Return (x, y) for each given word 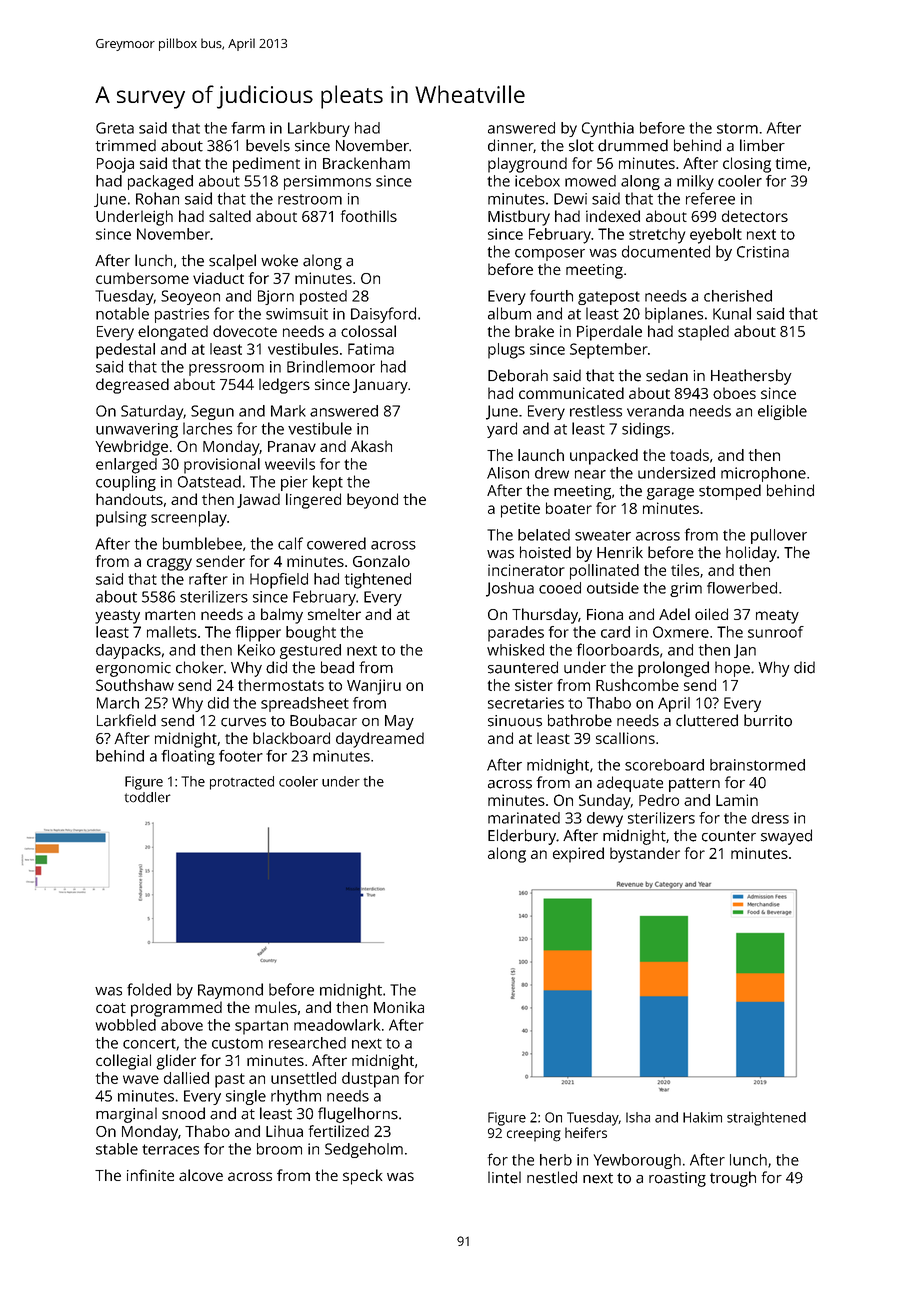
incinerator (526, 570)
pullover (779, 536)
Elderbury (522, 837)
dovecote (245, 331)
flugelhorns (358, 1115)
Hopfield (279, 581)
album (509, 313)
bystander (645, 855)
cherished (738, 296)
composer (550, 255)
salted (230, 216)
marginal (126, 1115)
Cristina (763, 252)
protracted (242, 783)
